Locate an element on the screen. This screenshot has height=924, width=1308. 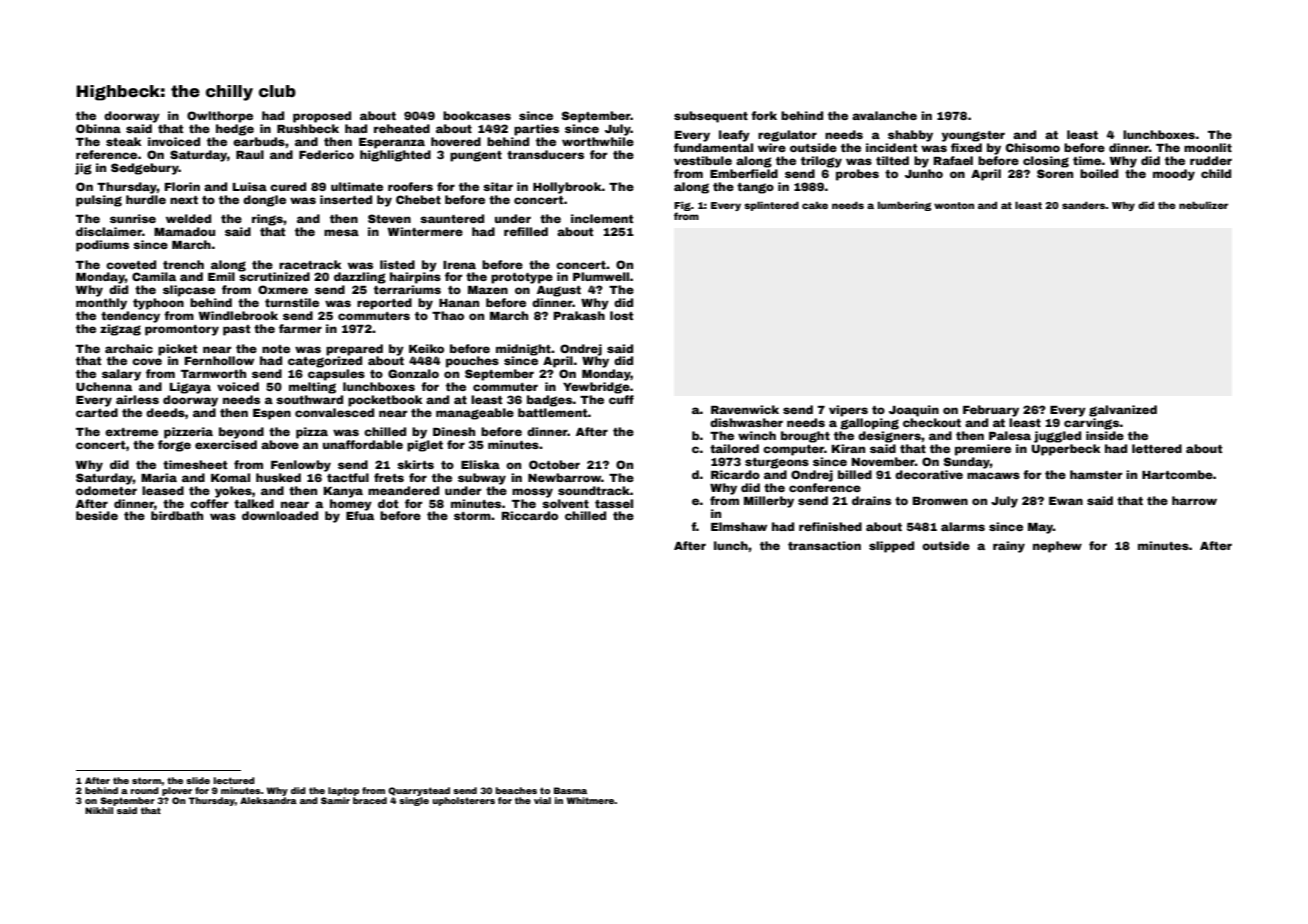
Riccardo is located at coordinates (530, 515).
